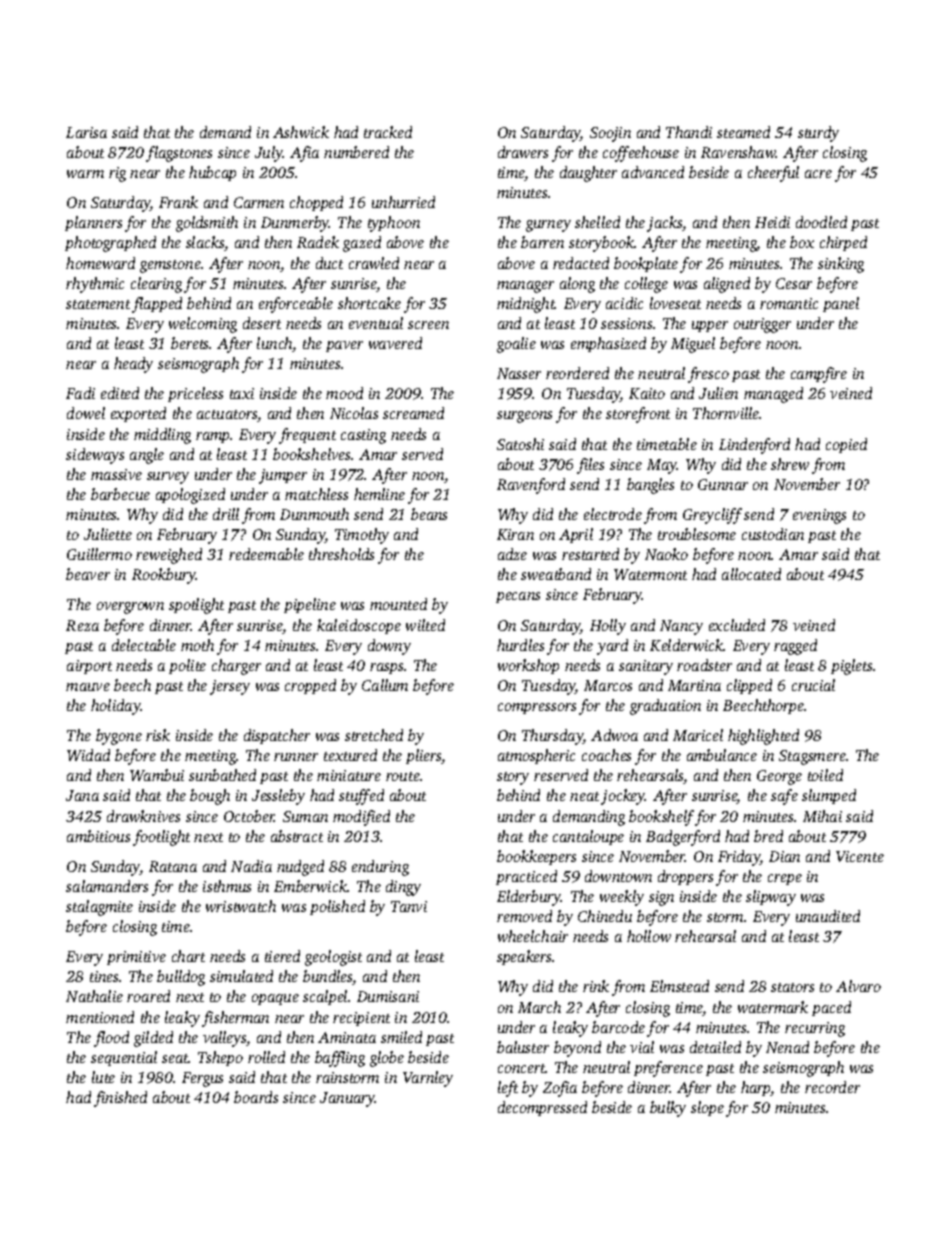 This screenshot has width=952, height=1233. Describe the element at coordinates (646, 667) in the screenshot. I see `sanitary` at that location.
